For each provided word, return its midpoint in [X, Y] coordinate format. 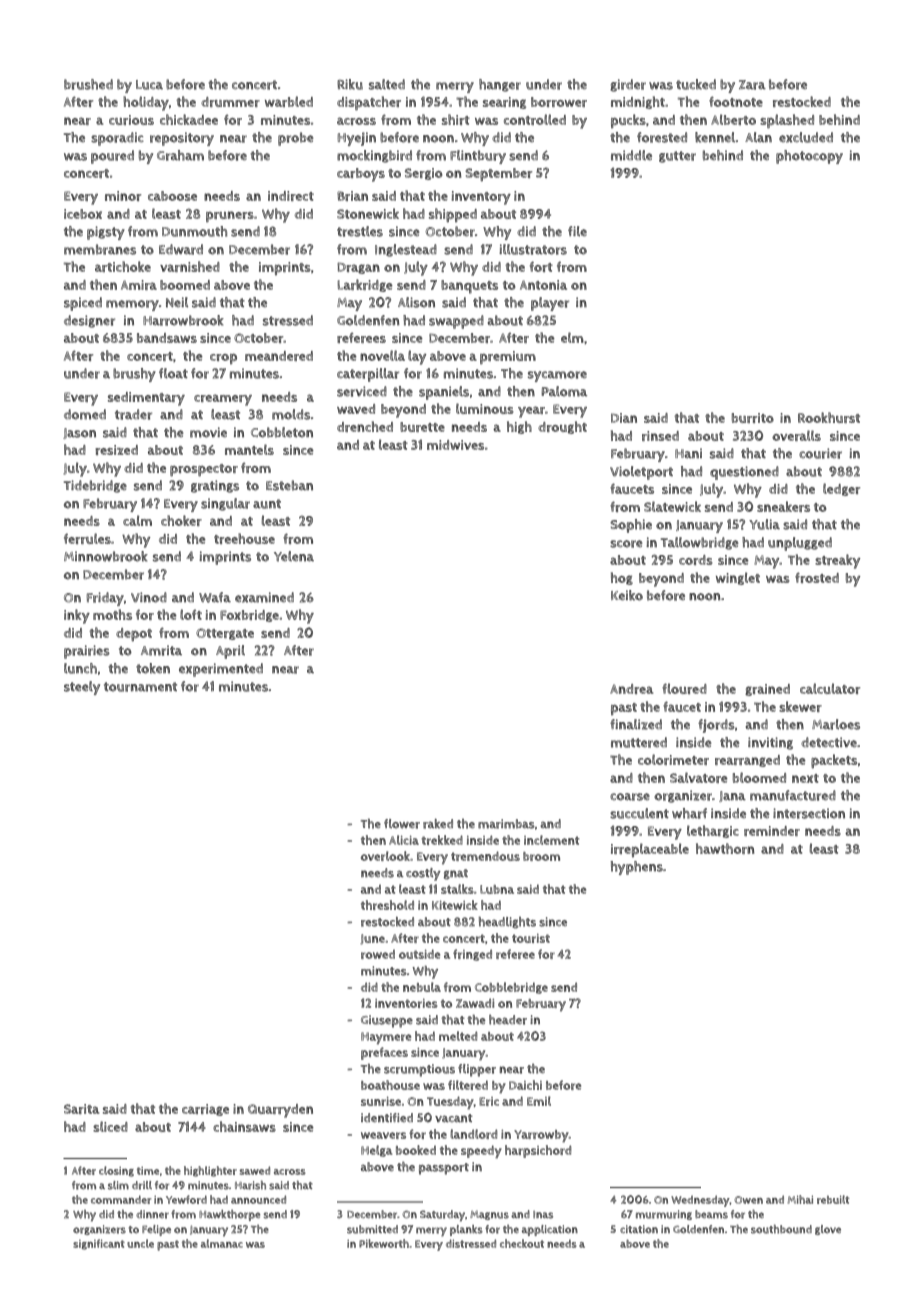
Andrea [631, 689]
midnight [638, 102]
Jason [79, 433]
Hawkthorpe [229, 1215]
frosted [817, 577]
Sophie [631, 526]
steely [82, 688]
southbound [781, 1229]
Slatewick [672, 506]
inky [77, 616]
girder [628, 85]
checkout [522, 1243]
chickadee [189, 119]
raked [438, 824]
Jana [732, 796]
